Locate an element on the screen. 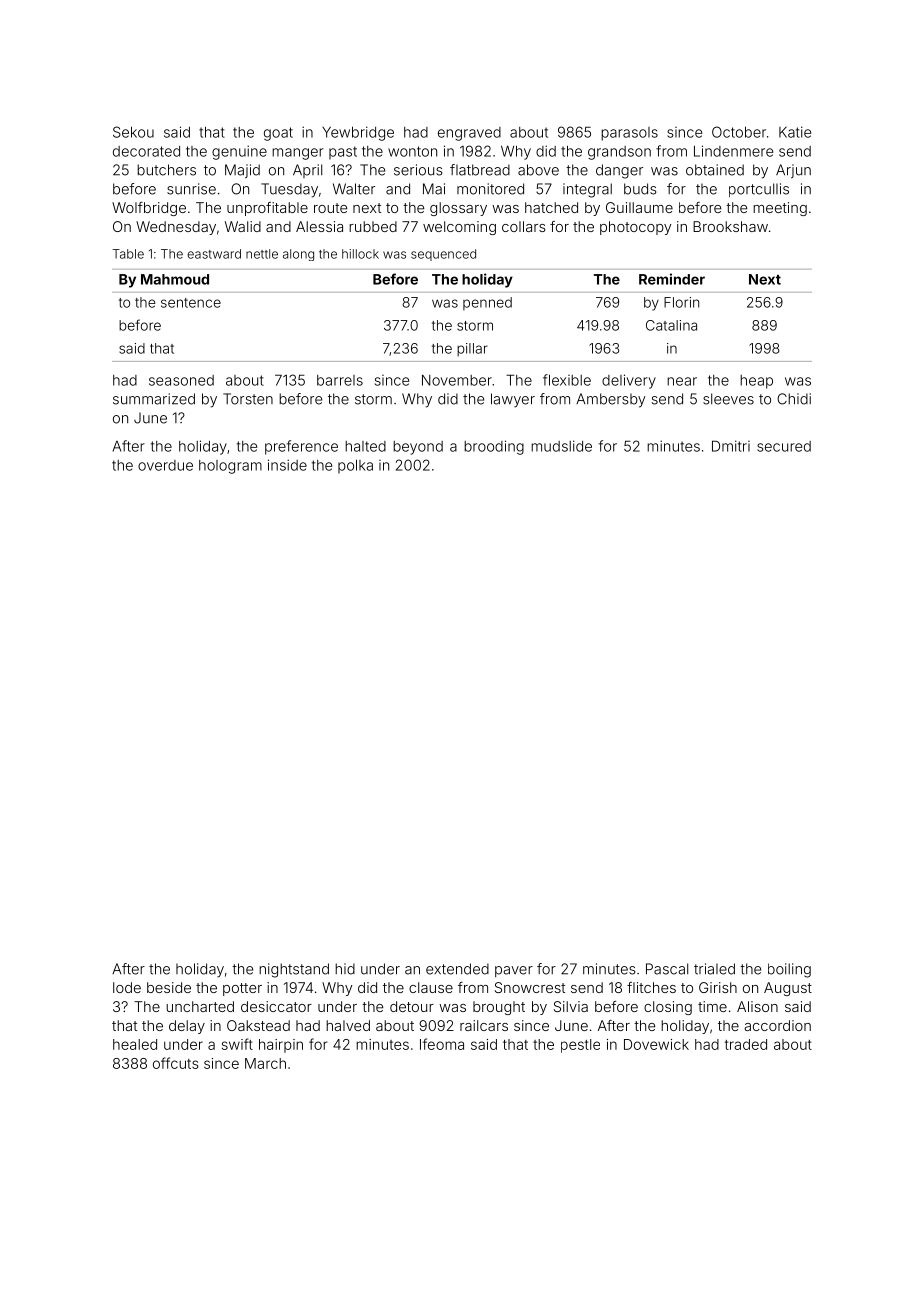 Image resolution: width=924 pixels, height=1308 pixels. nightstand is located at coordinates (294, 970).
